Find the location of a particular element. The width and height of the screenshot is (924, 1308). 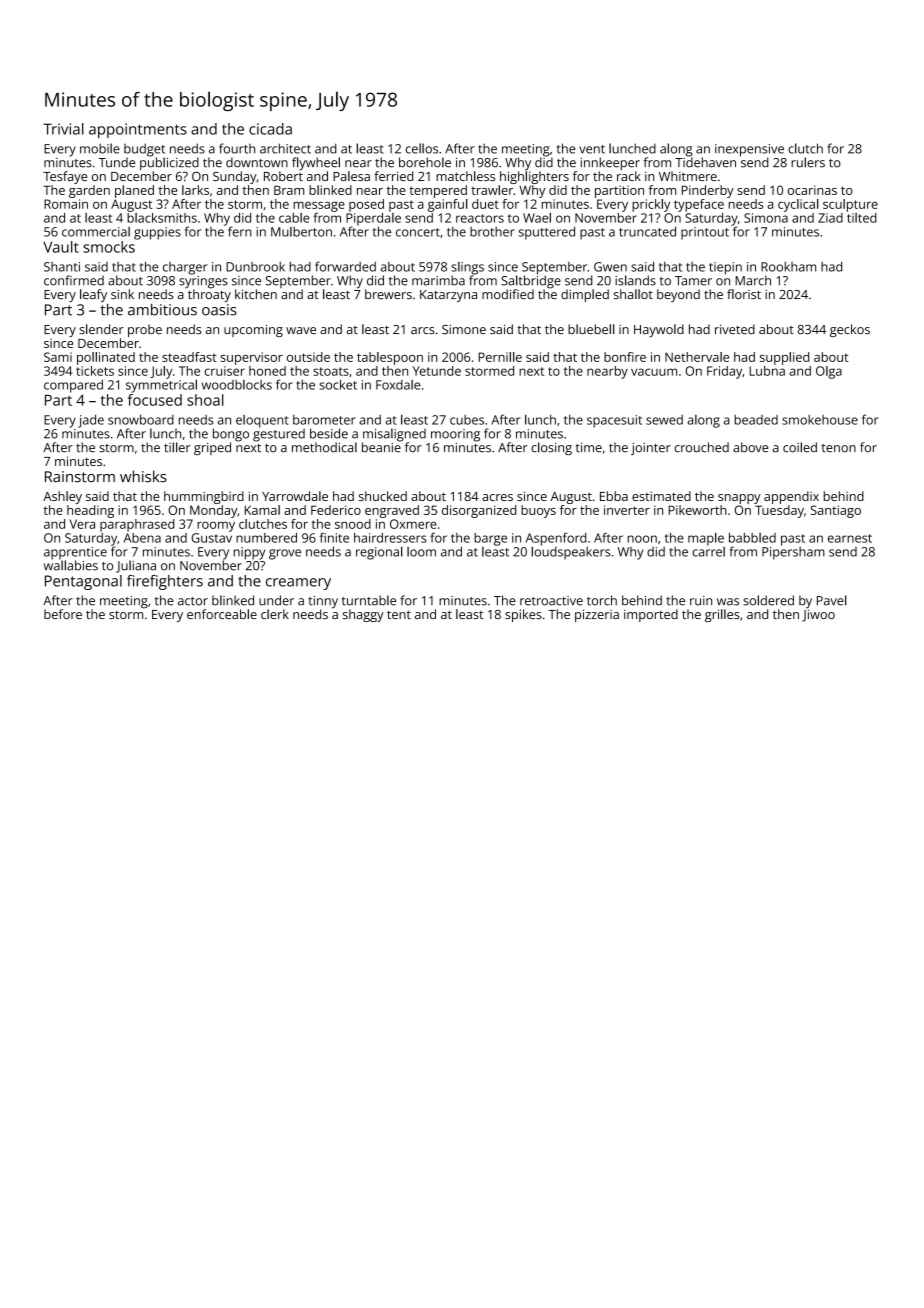

brother is located at coordinates (492, 232).
